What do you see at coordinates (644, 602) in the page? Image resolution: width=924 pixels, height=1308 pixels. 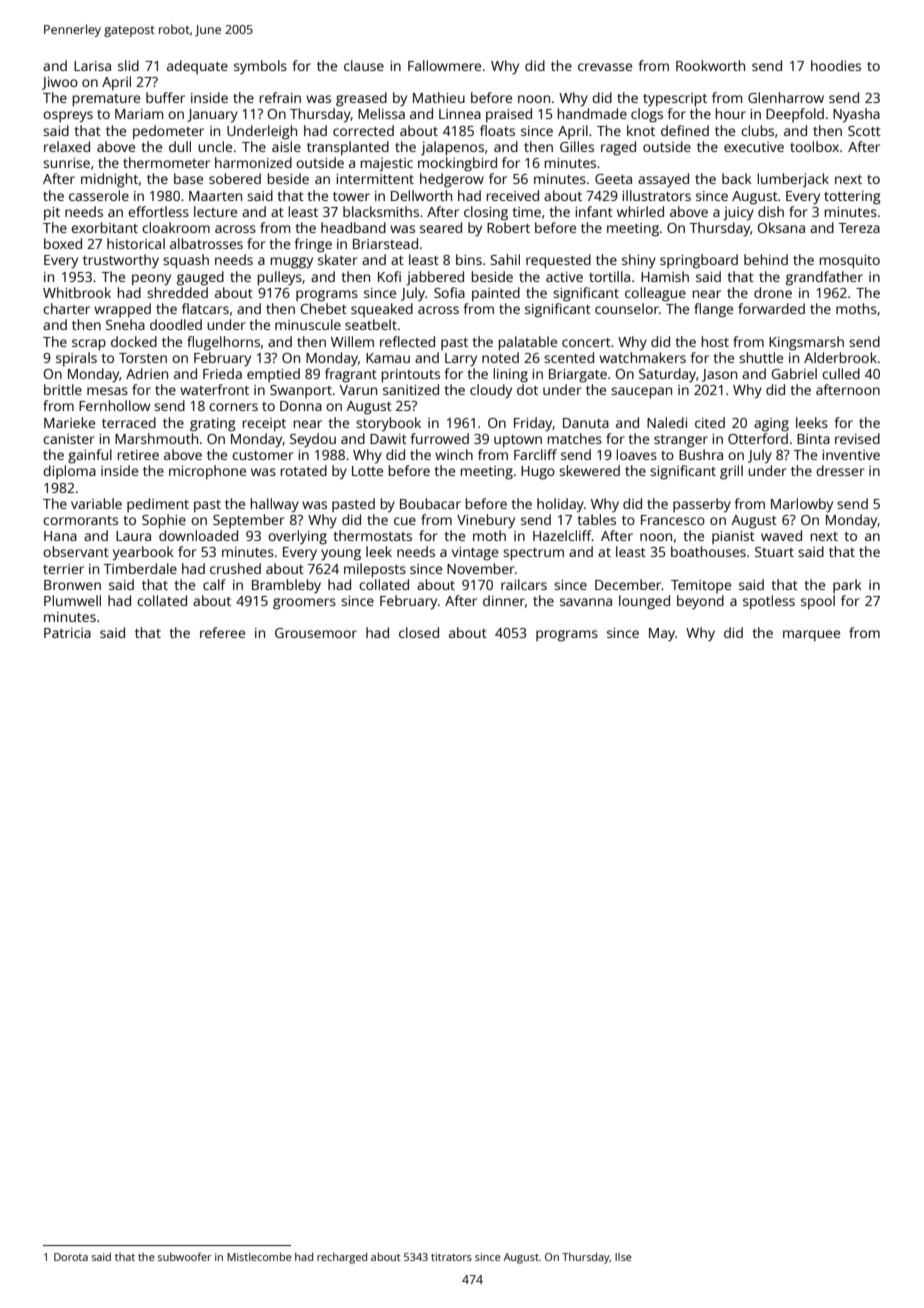 I see `lounged` at bounding box center [644, 602].
